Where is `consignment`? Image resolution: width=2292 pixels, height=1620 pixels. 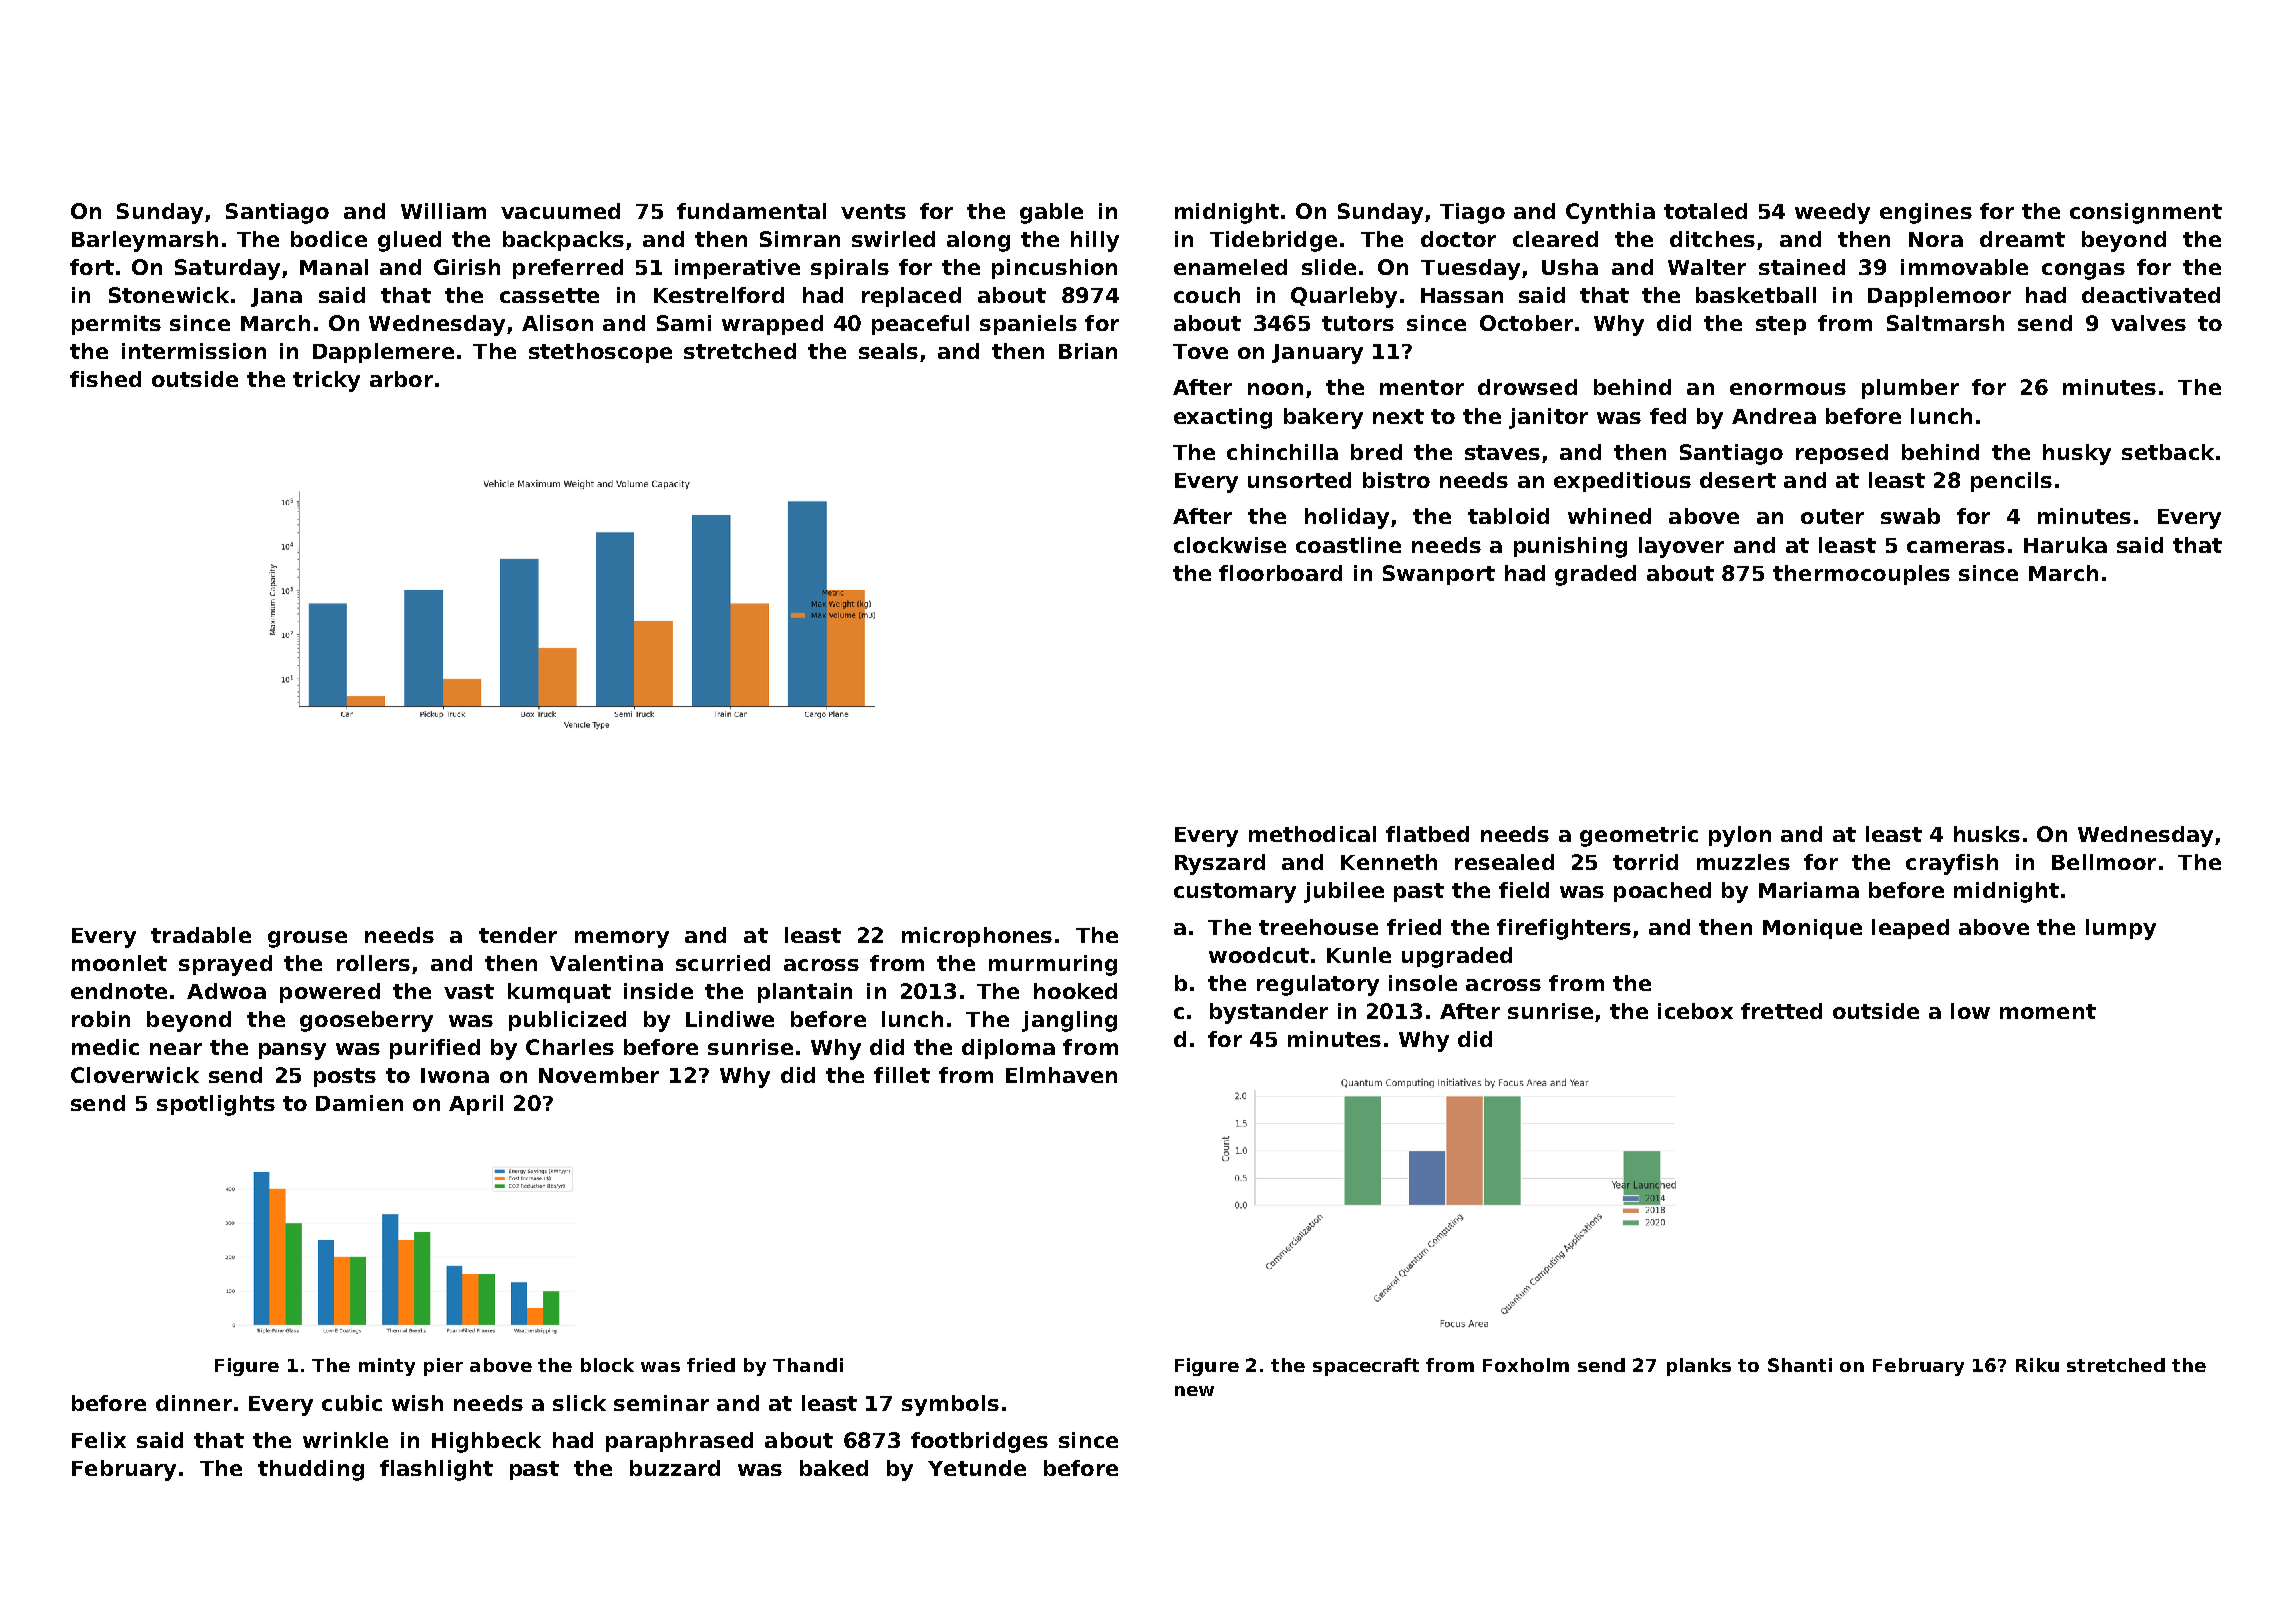
consignment is located at coordinates (2146, 213).
